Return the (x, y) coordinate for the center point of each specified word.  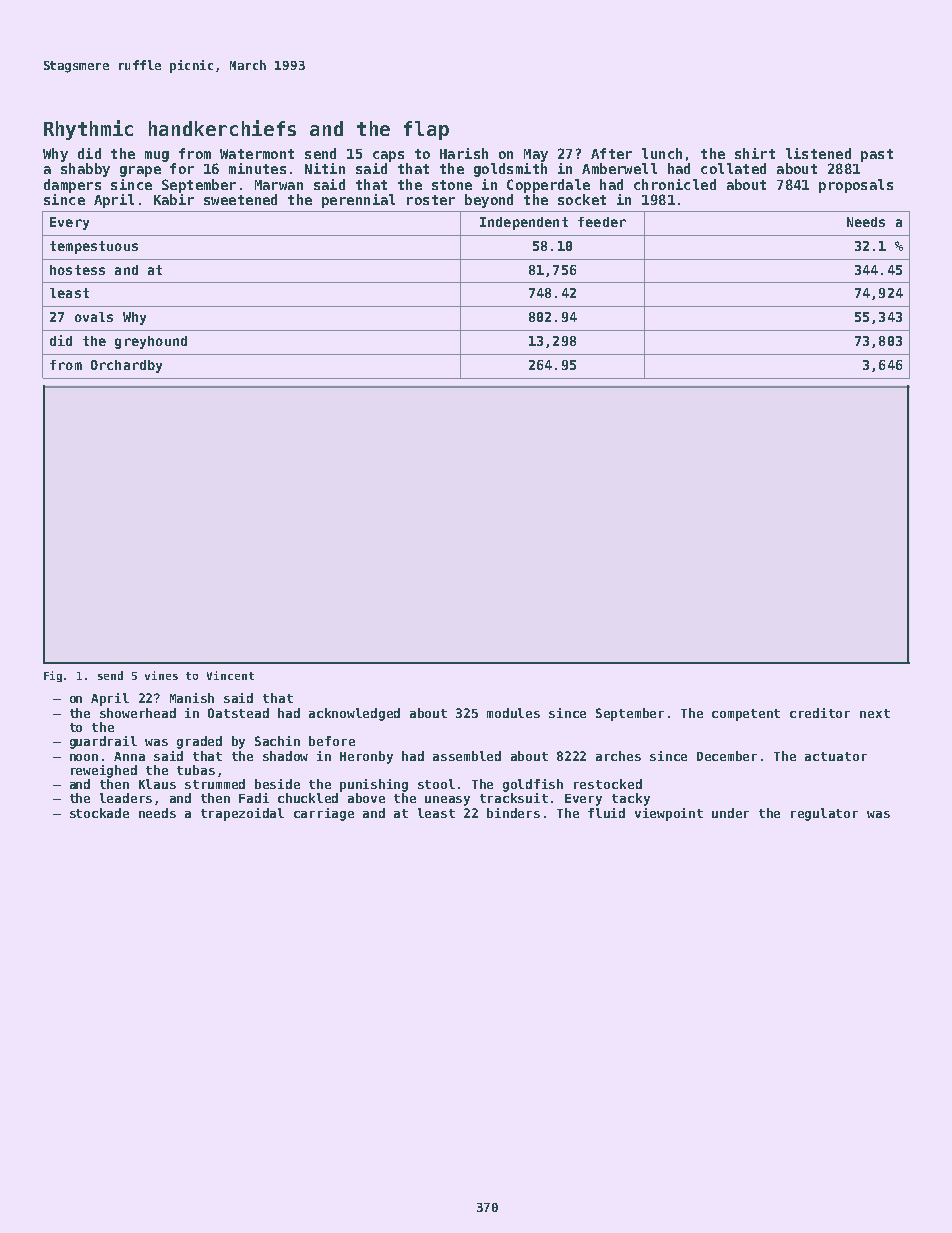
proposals (856, 186)
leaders (126, 798)
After (611, 153)
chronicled (675, 184)
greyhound (151, 342)
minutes (257, 168)
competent (746, 715)
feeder (602, 222)
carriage (324, 814)
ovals (94, 317)
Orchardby (126, 366)
